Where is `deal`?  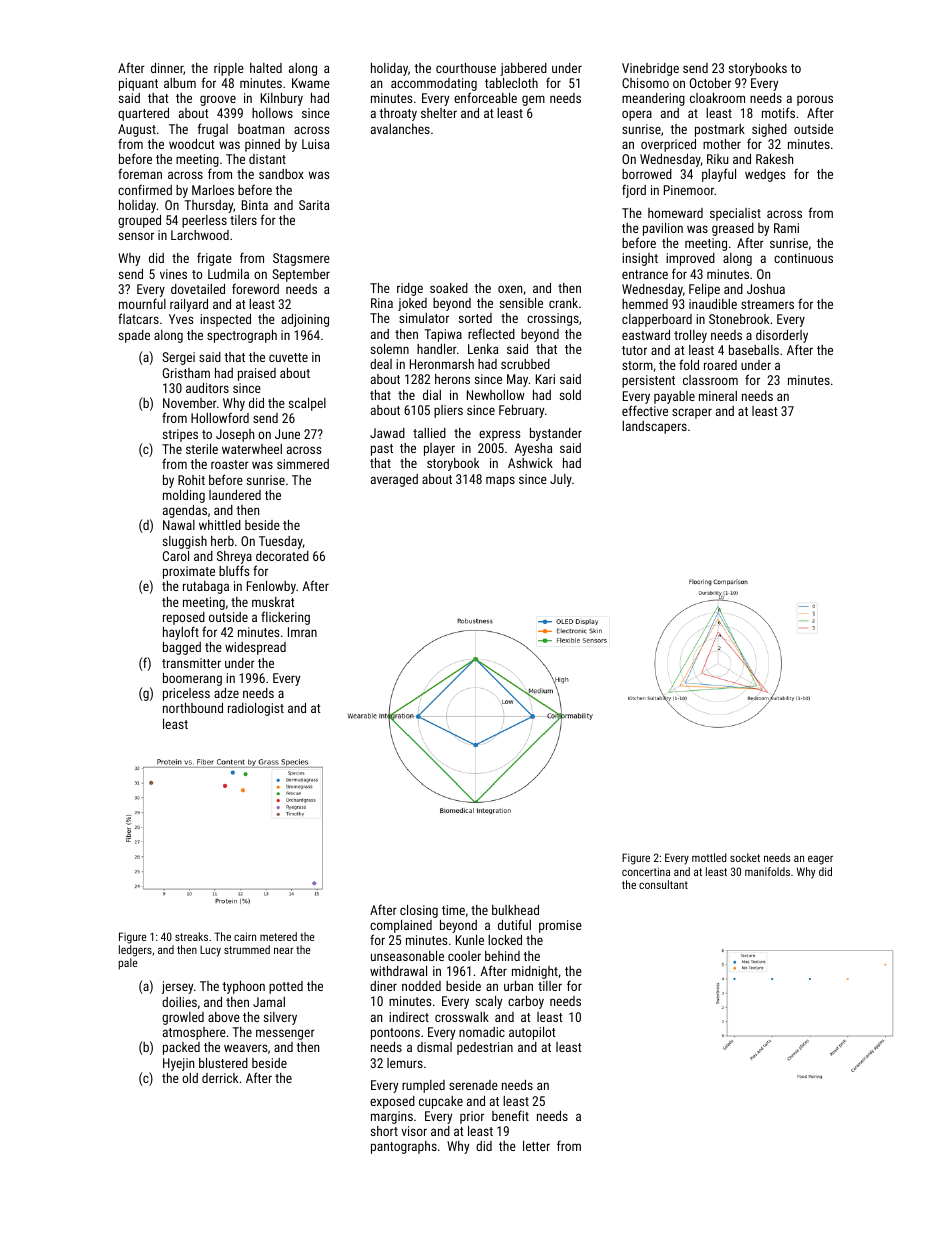 deal is located at coordinates (381, 364).
